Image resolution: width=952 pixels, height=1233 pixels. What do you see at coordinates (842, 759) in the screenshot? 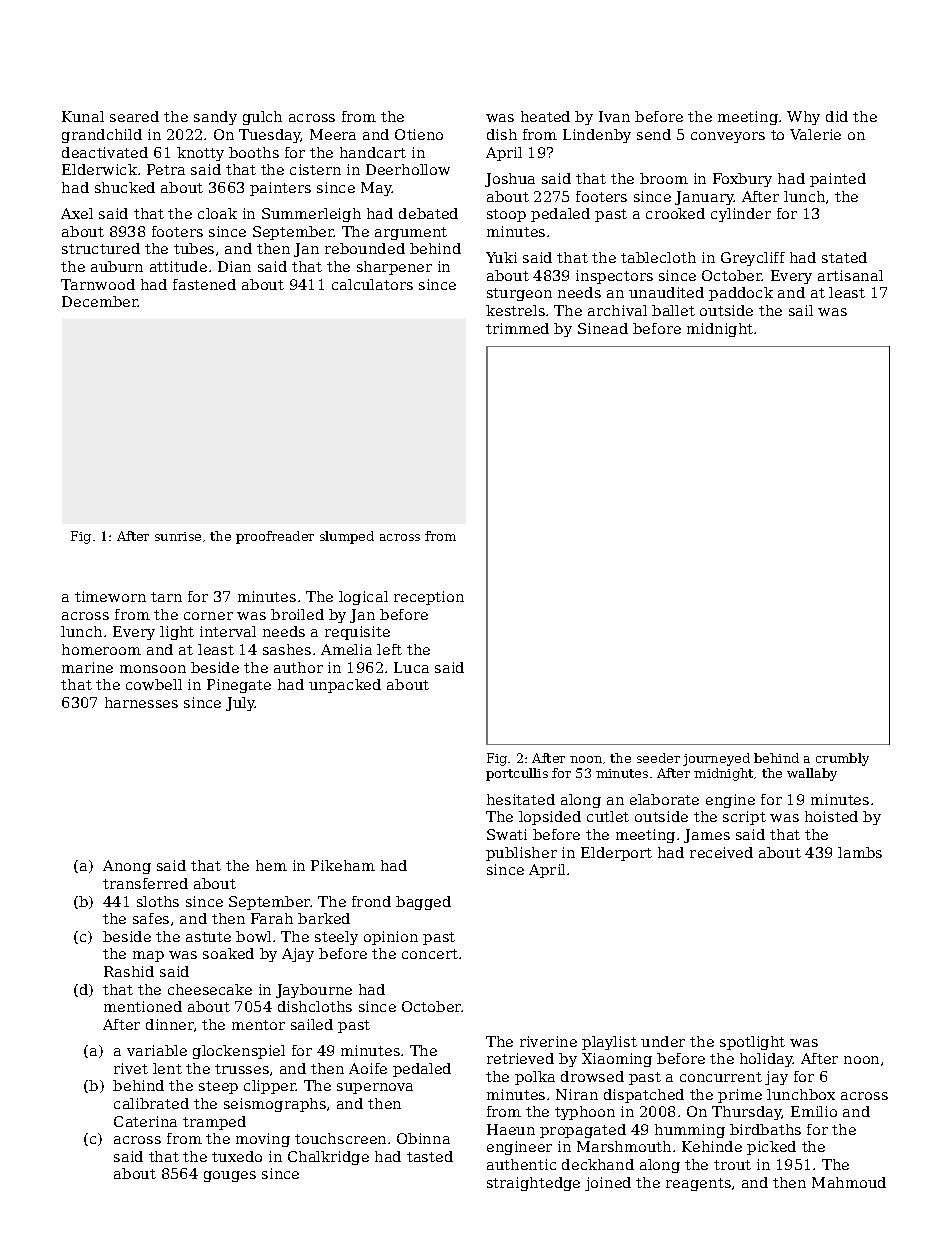
I see `crumbly` at bounding box center [842, 759].
